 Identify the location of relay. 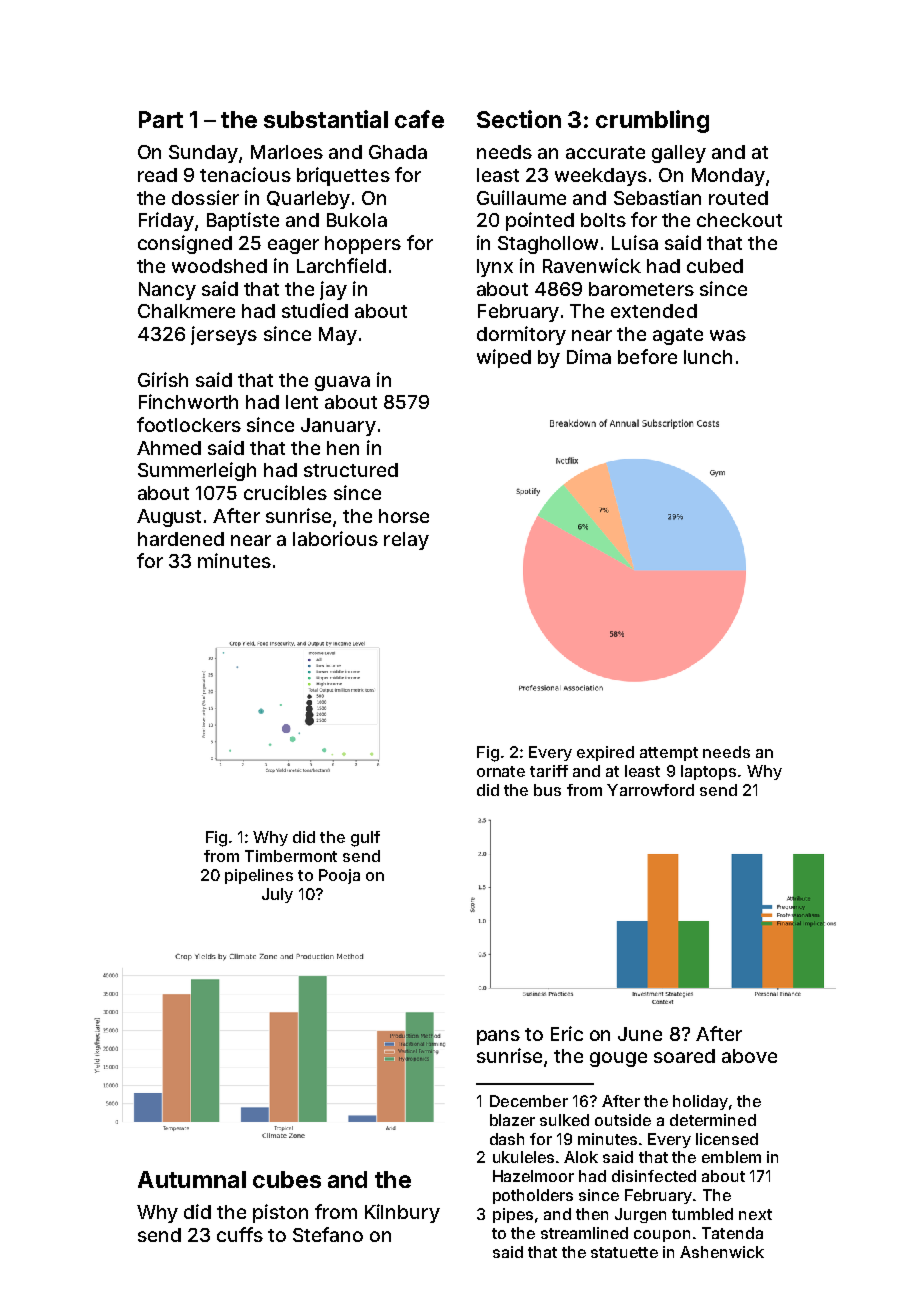
(406, 541).
